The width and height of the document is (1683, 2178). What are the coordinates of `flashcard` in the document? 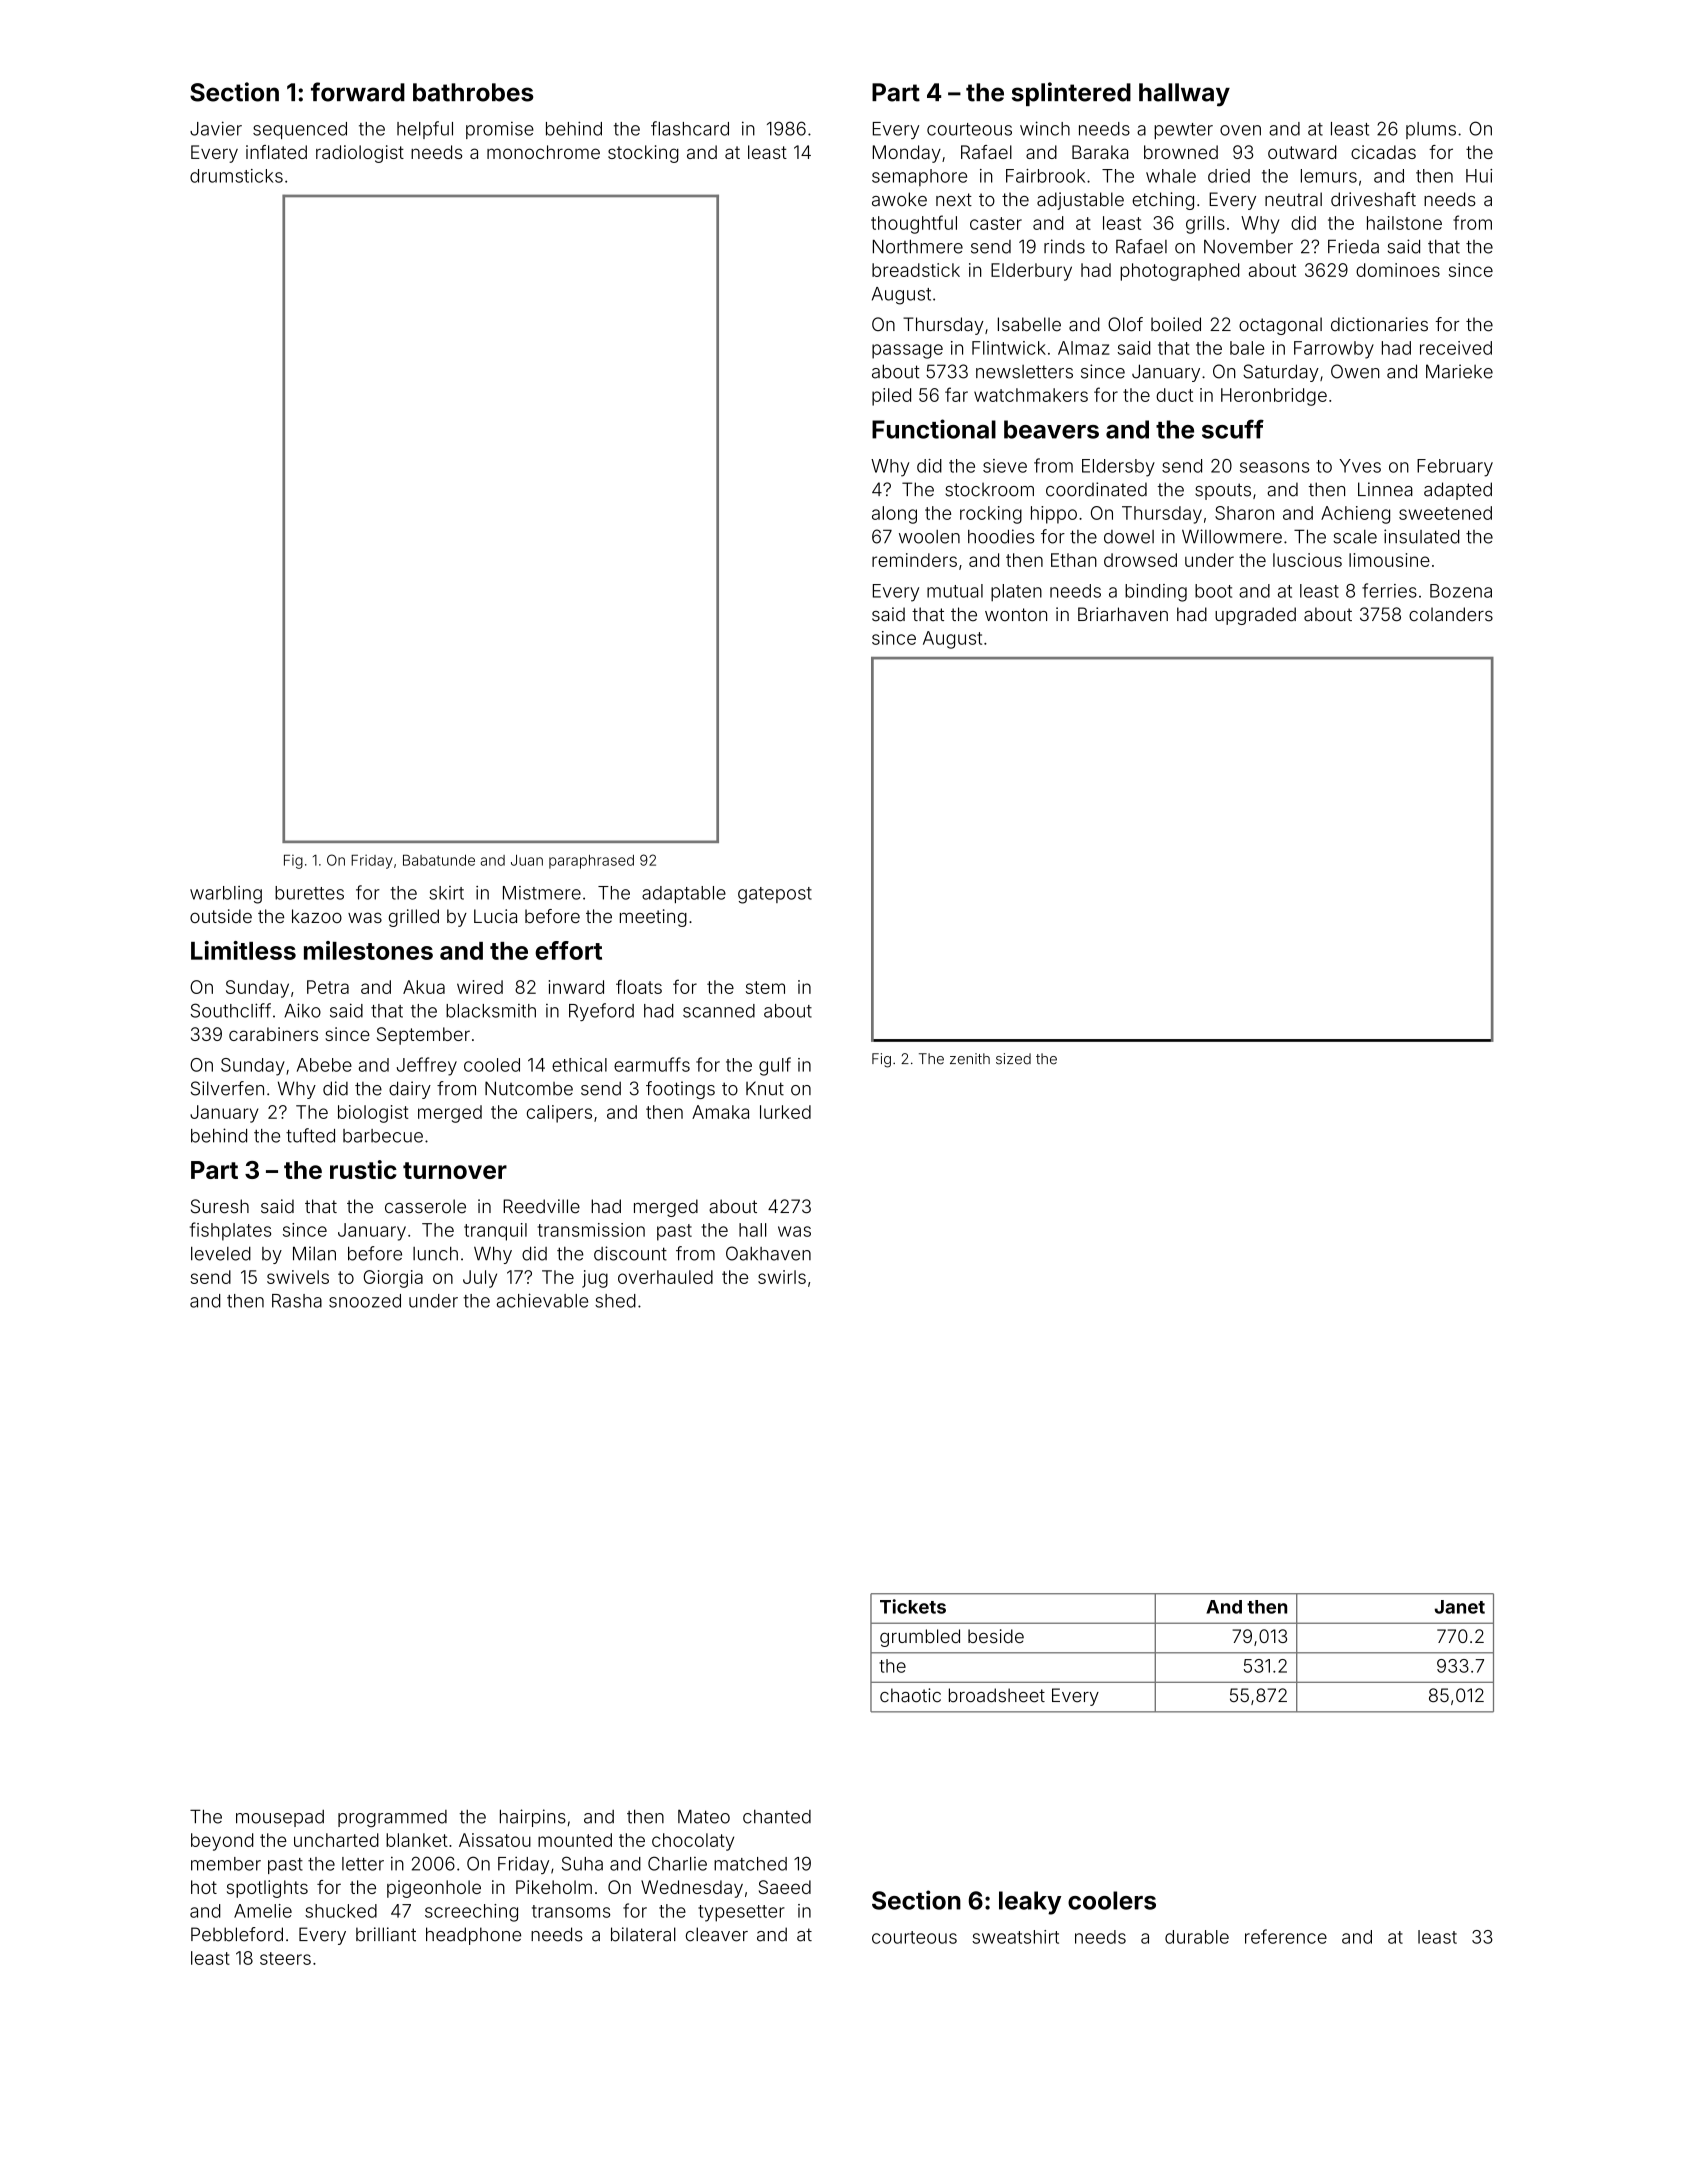 It's located at (690, 128).
